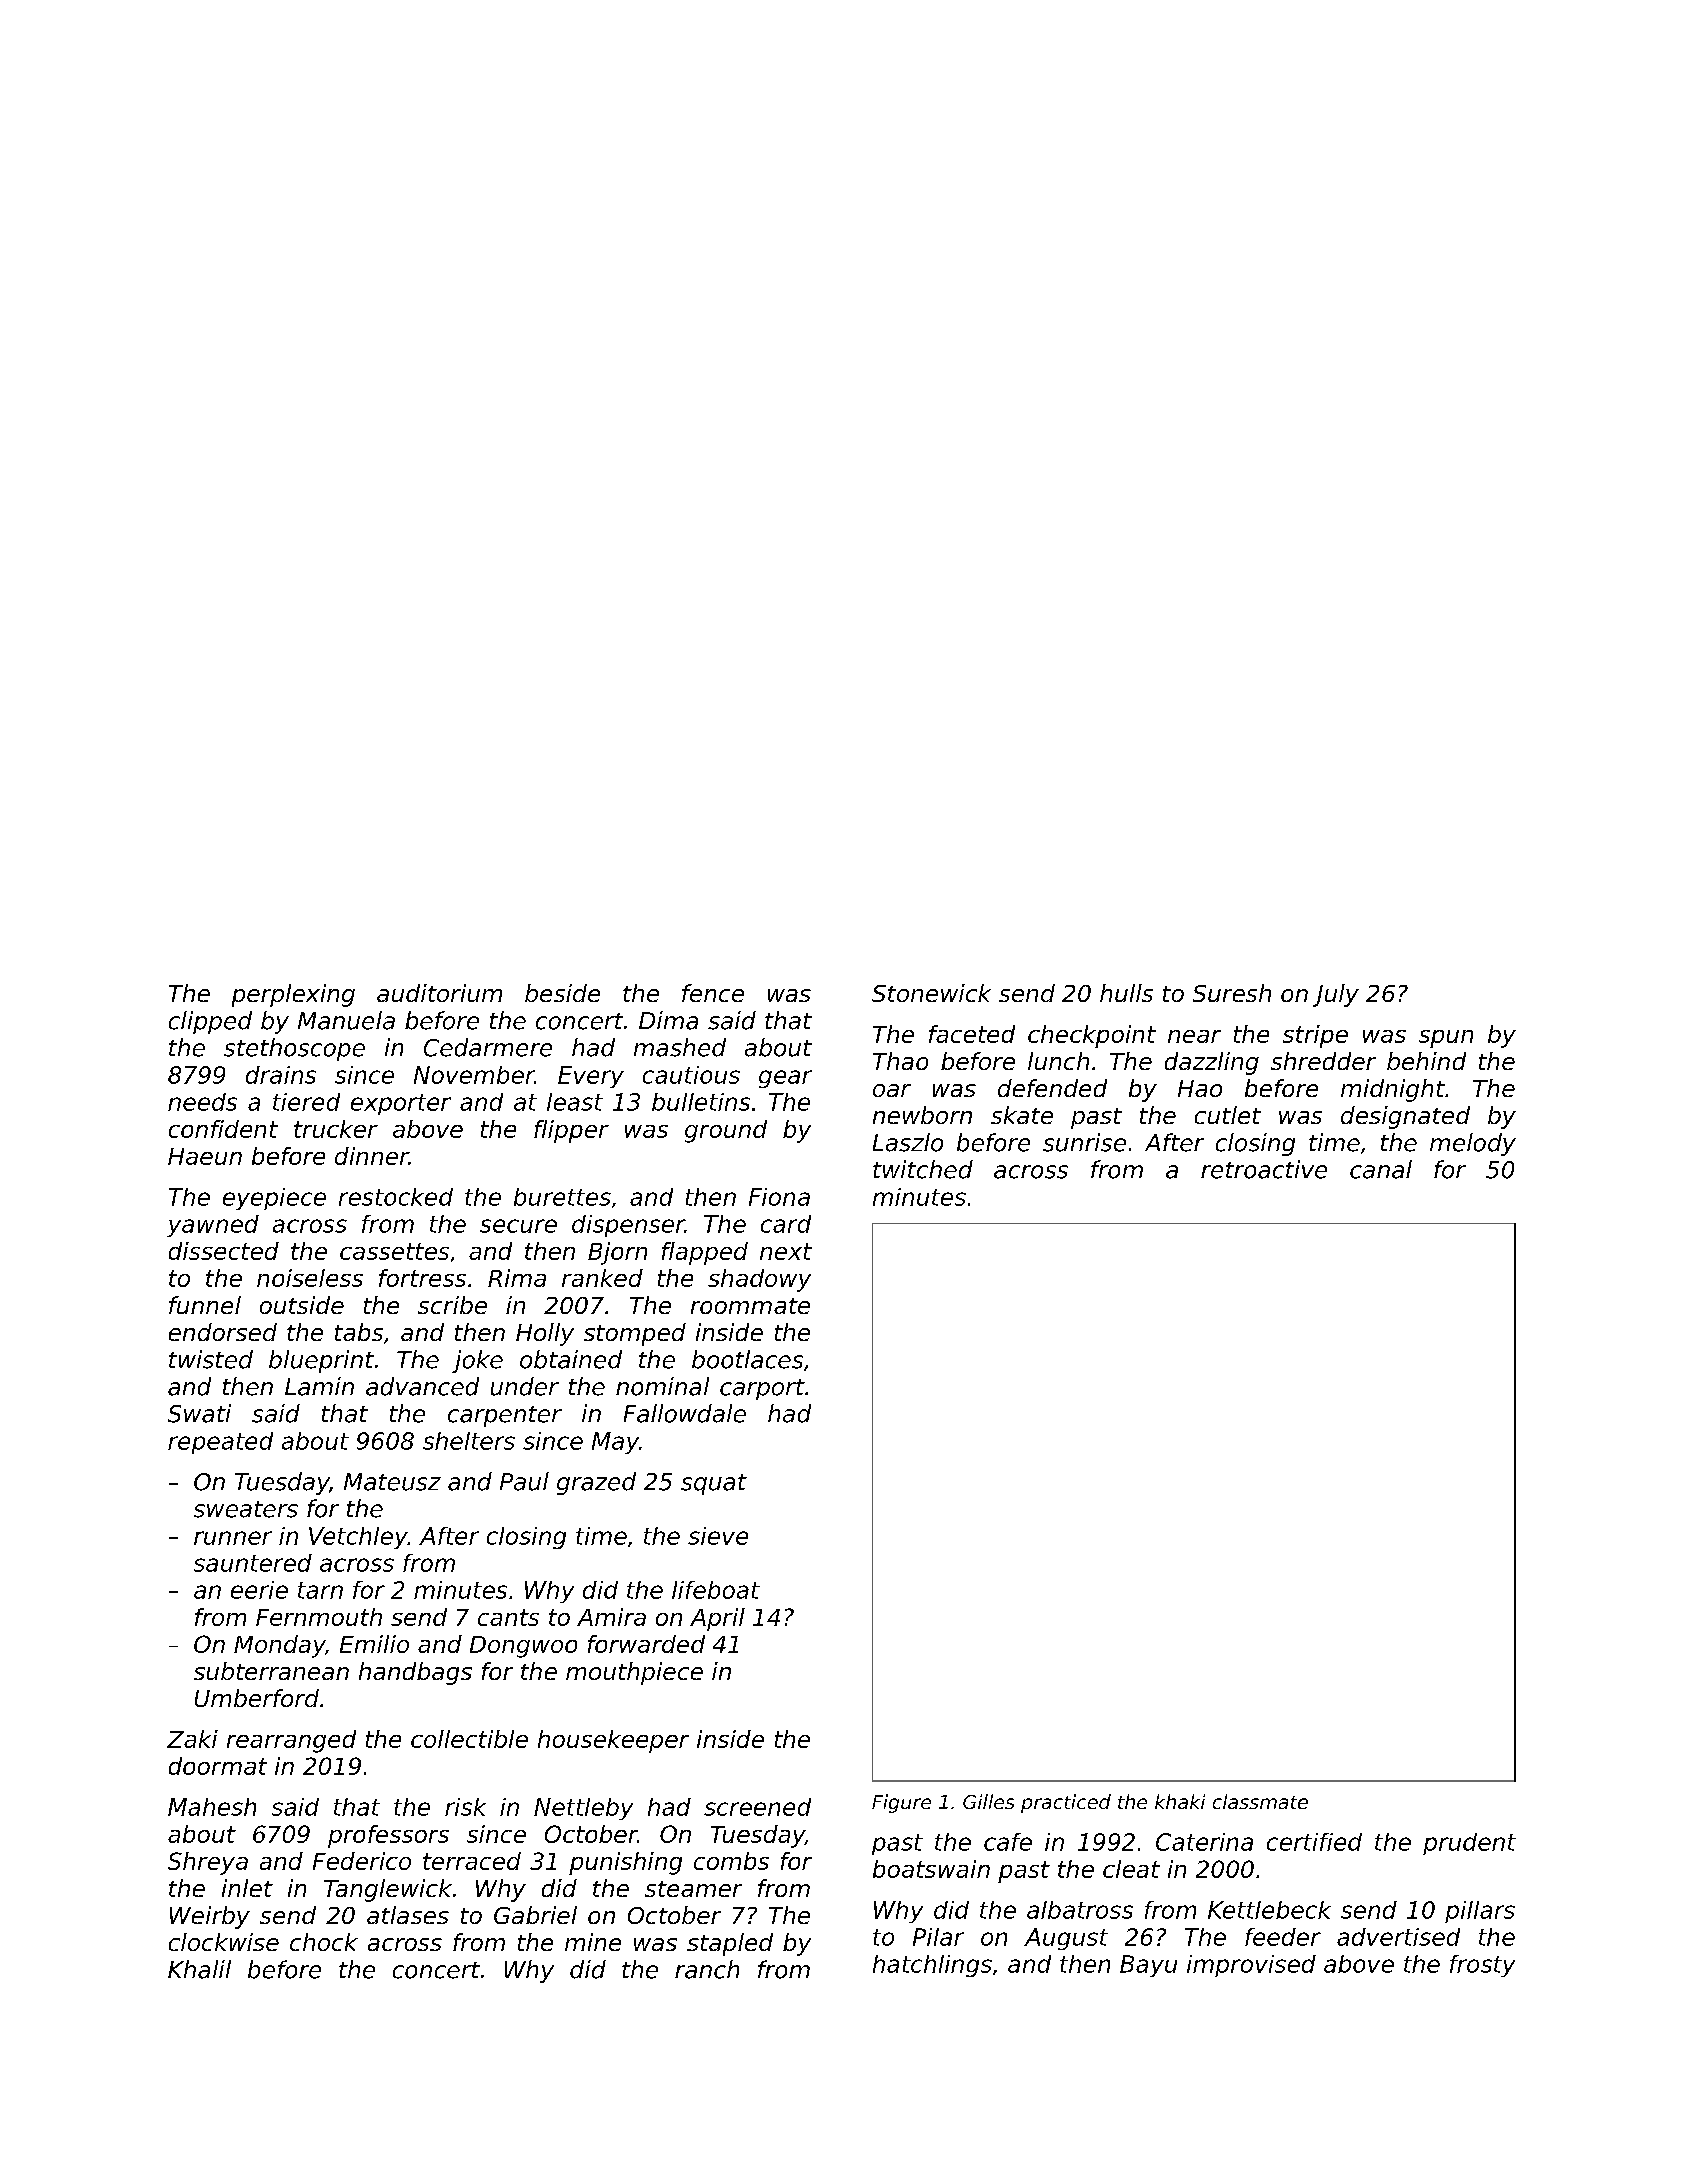 Image resolution: width=1683 pixels, height=2178 pixels. I want to click on twisted, so click(211, 1359).
